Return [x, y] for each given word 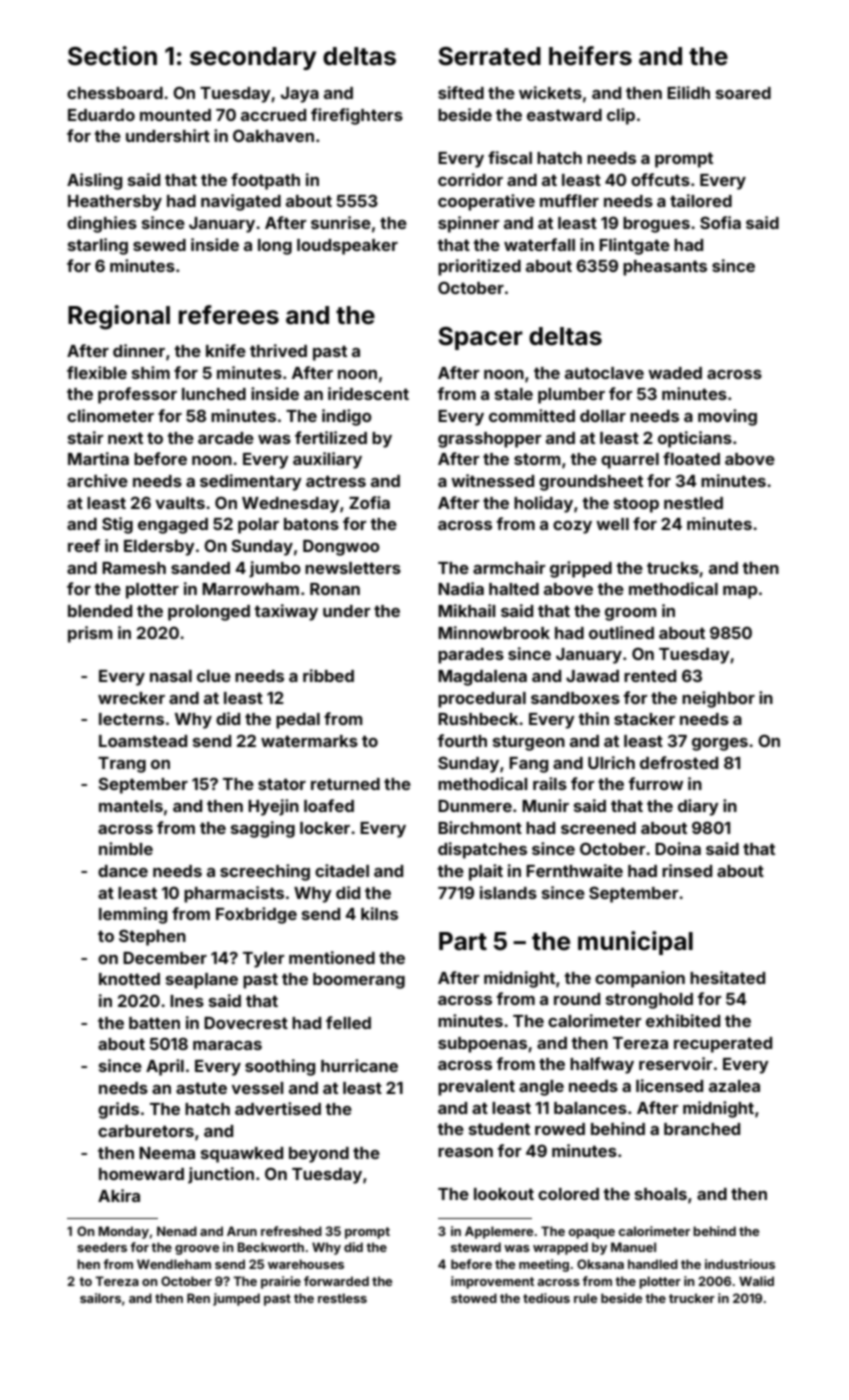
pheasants [665, 268]
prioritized [479, 267]
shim [151, 372]
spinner [469, 224]
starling [98, 246]
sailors [100, 1298]
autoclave [604, 373]
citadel [342, 870]
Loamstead [143, 741]
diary [698, 807]
